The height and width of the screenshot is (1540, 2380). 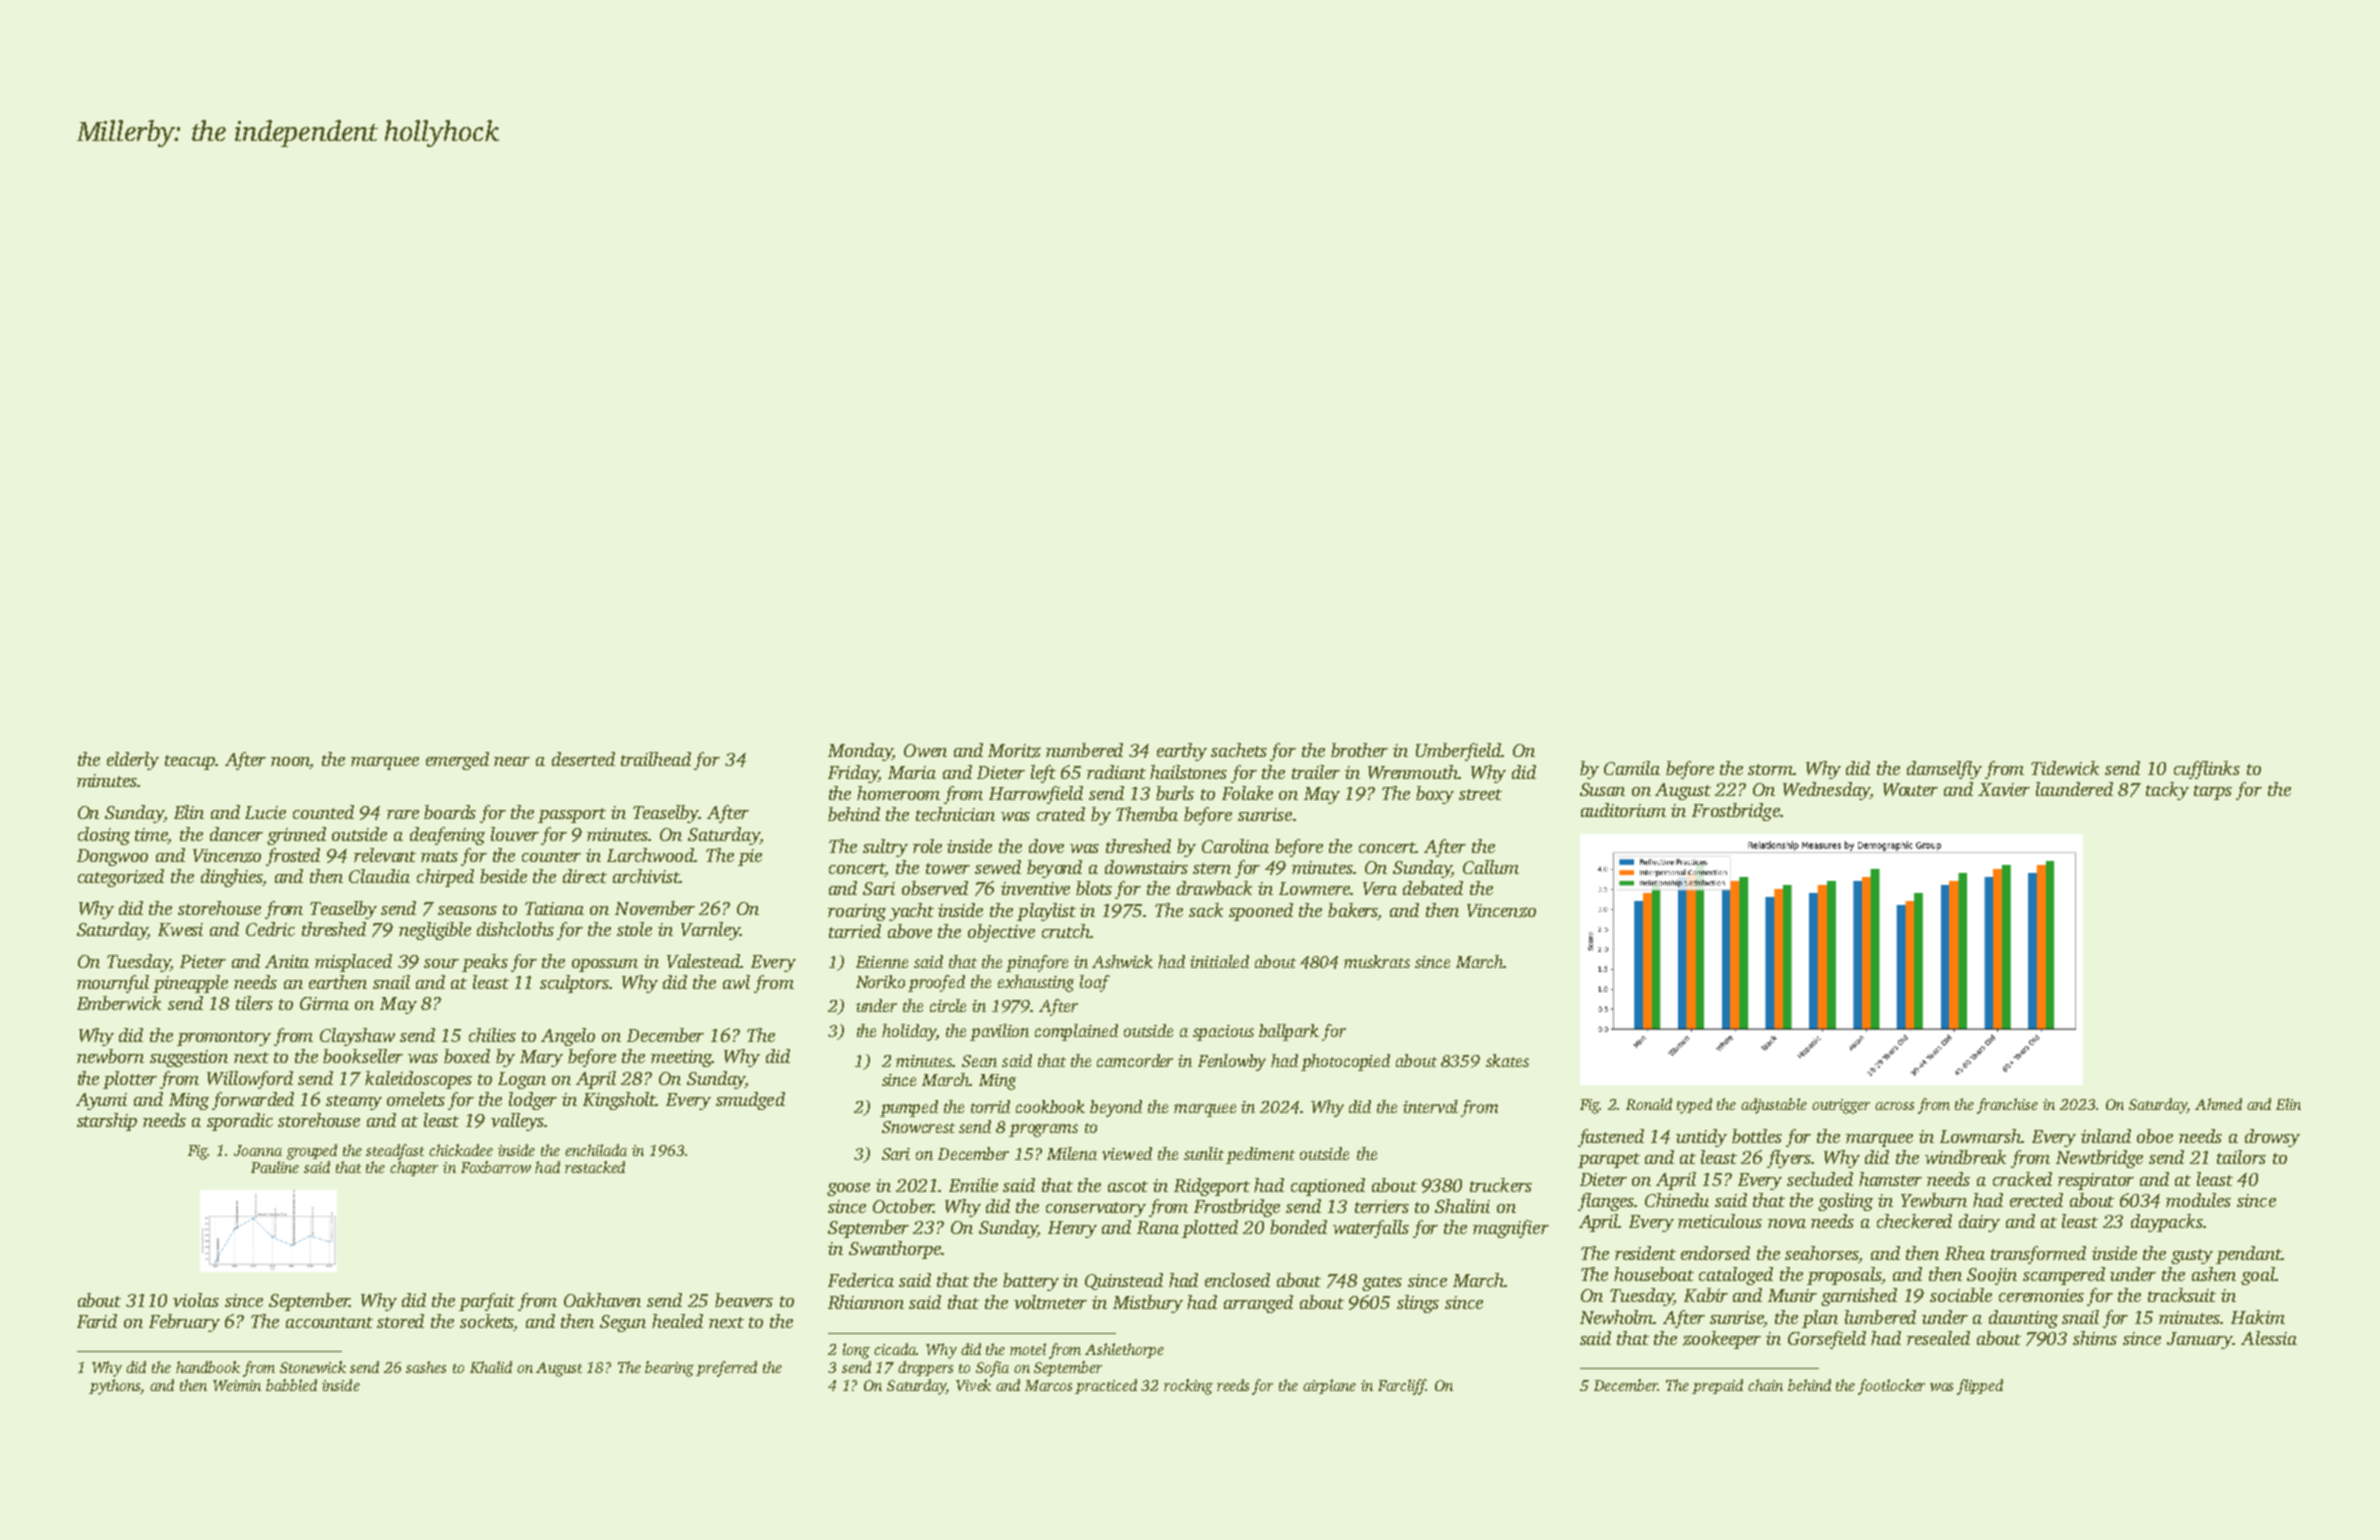 I want to click on debated, so click(x=1433, y=888).
